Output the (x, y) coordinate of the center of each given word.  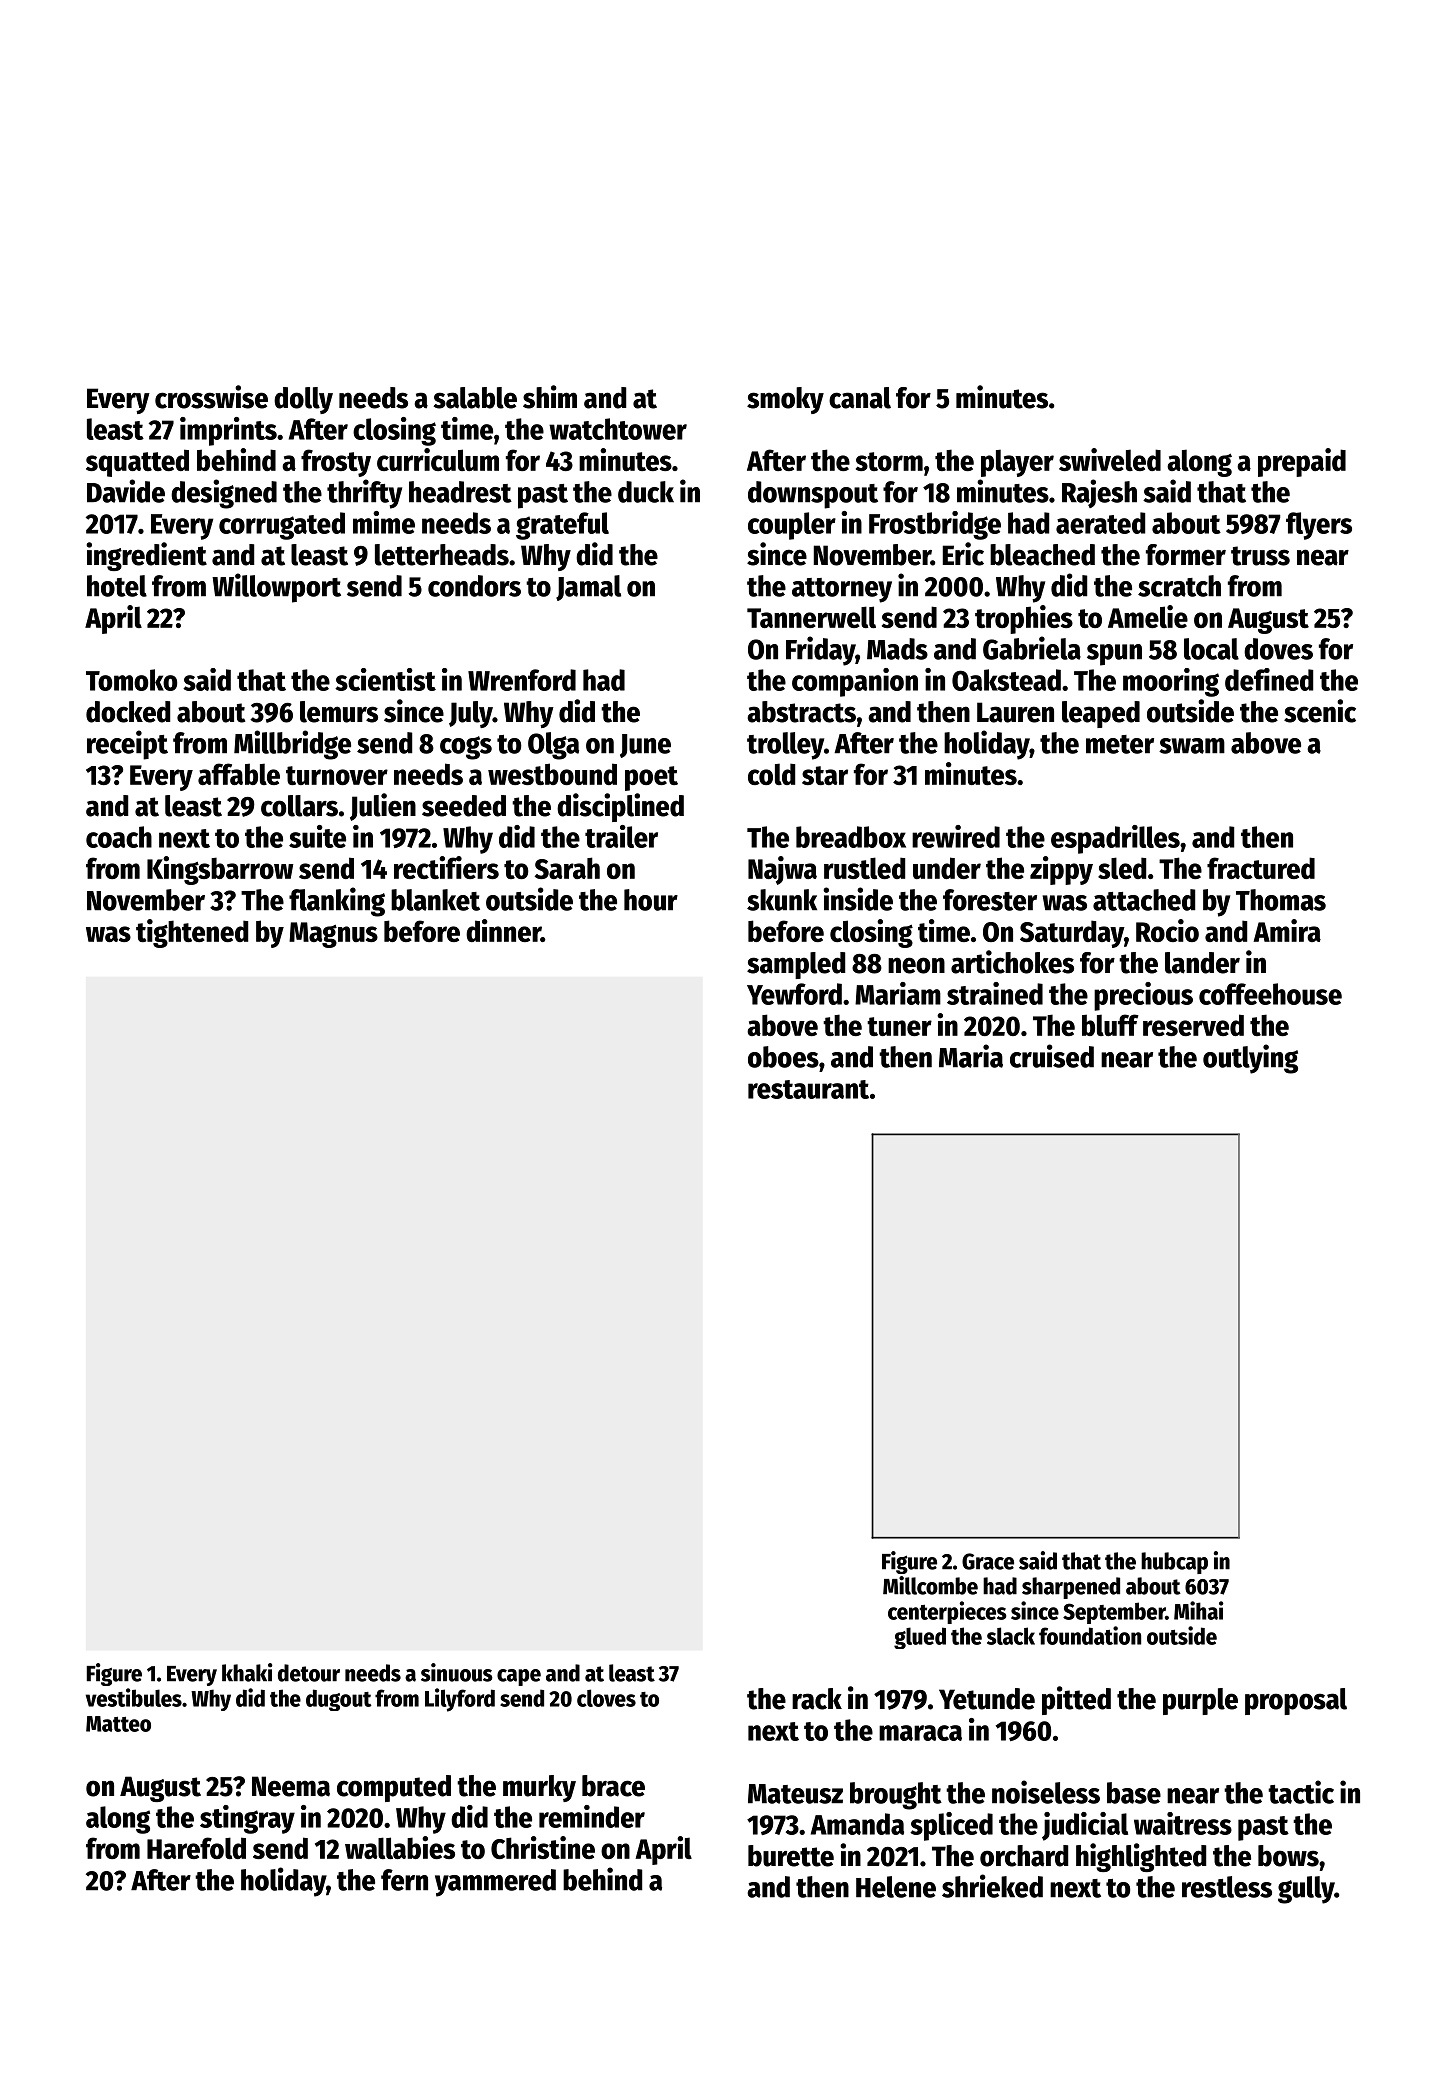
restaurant (808, 1089)
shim (550, 397)
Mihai (1199, 1610)
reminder (592, 1816)
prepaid (1302, 462)
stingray (247, 1819)
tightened (192, 933)
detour (309, 1673)
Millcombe (930, 1585)
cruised (1052, 1056)
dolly (303, 400)
